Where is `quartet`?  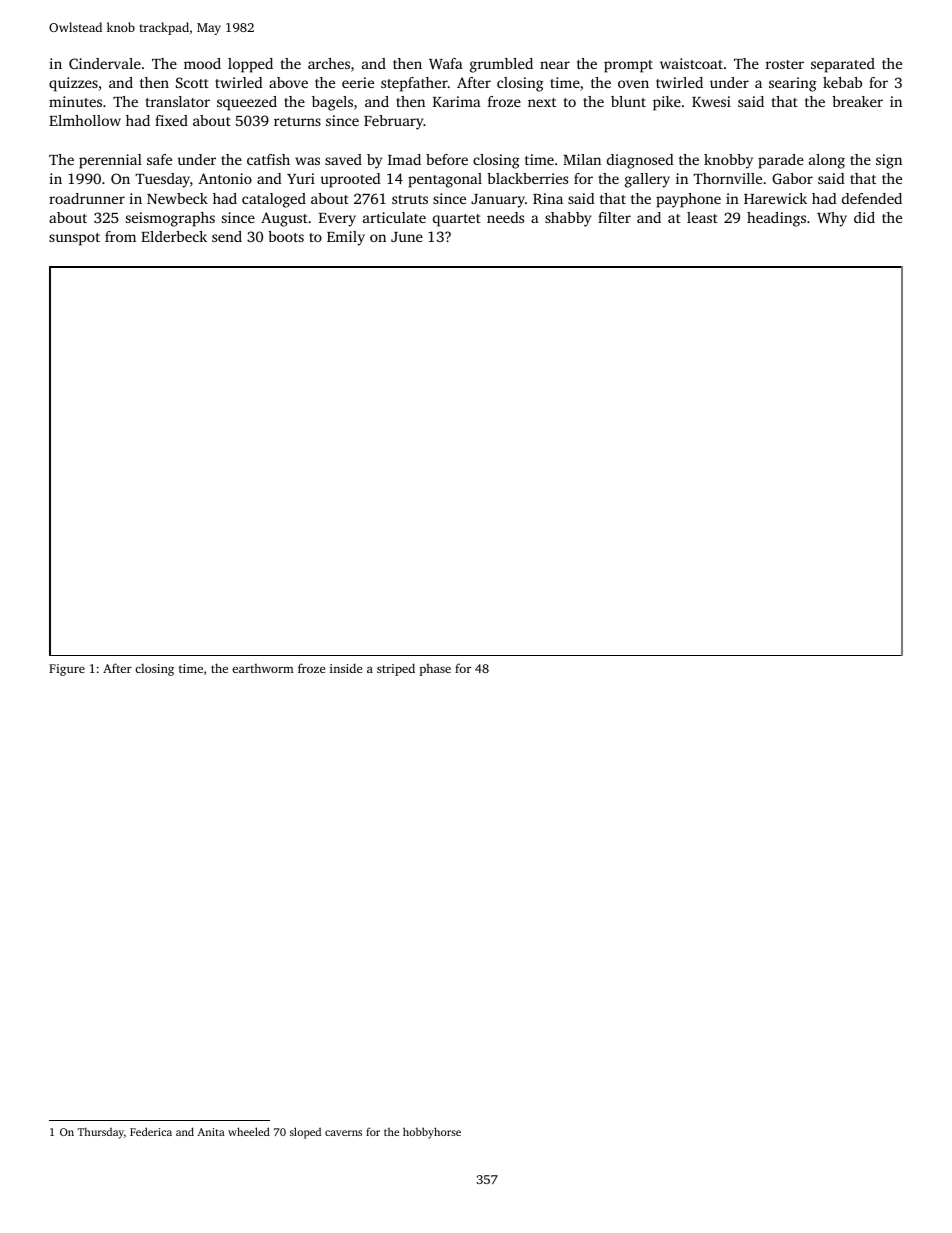
quartet is located at coordinates (457, 220).
